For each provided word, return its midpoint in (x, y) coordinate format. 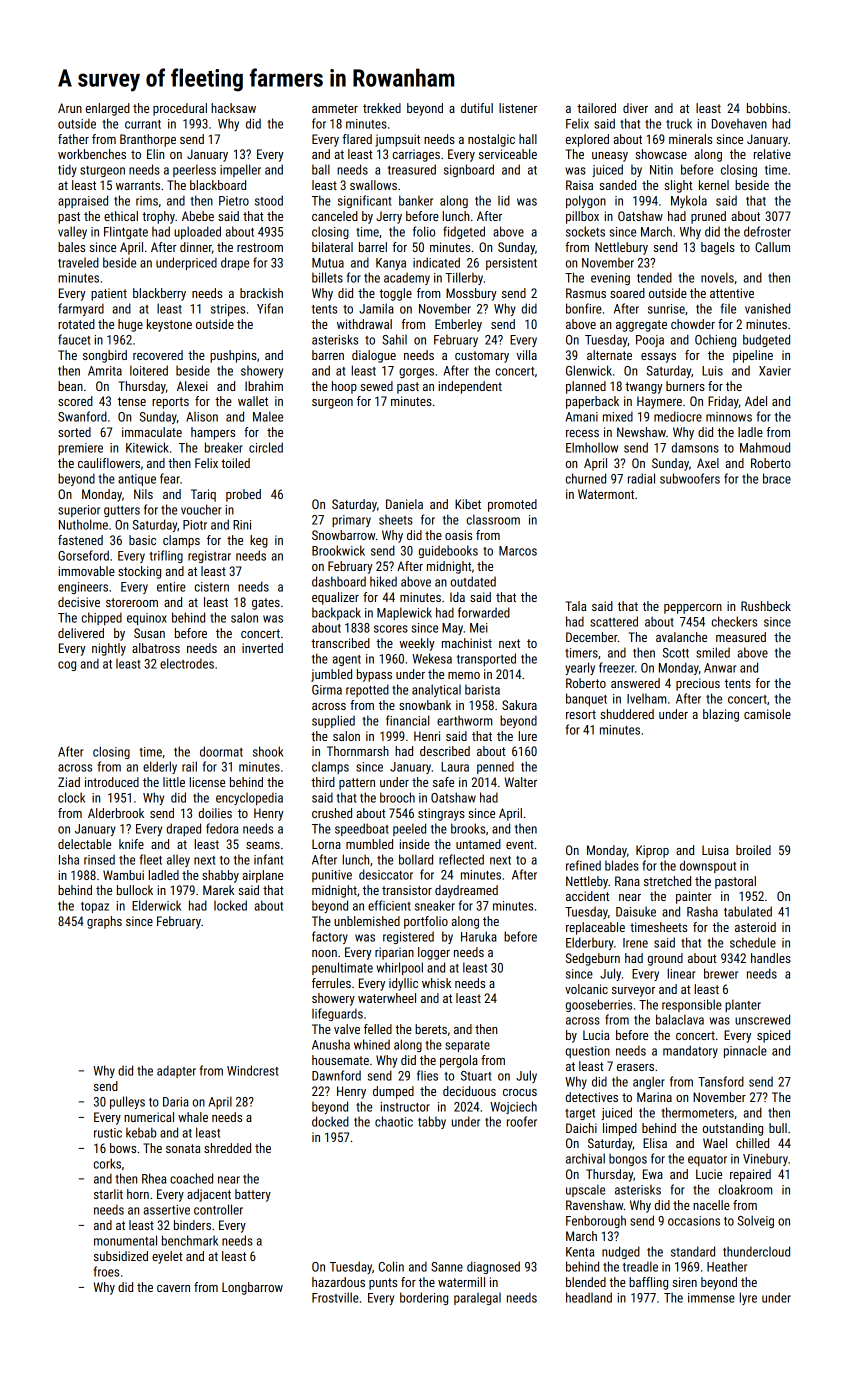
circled (266, 447)
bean (70, 386)
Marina (654, 1097)
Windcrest (252, 1070)
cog (67, 666)
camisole (767, 714)
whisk (436, 983)
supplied (333, 721)
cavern (173, 1288)
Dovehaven (739, 123)
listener (518, 108)
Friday (723, 402)
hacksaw (233, 108)
